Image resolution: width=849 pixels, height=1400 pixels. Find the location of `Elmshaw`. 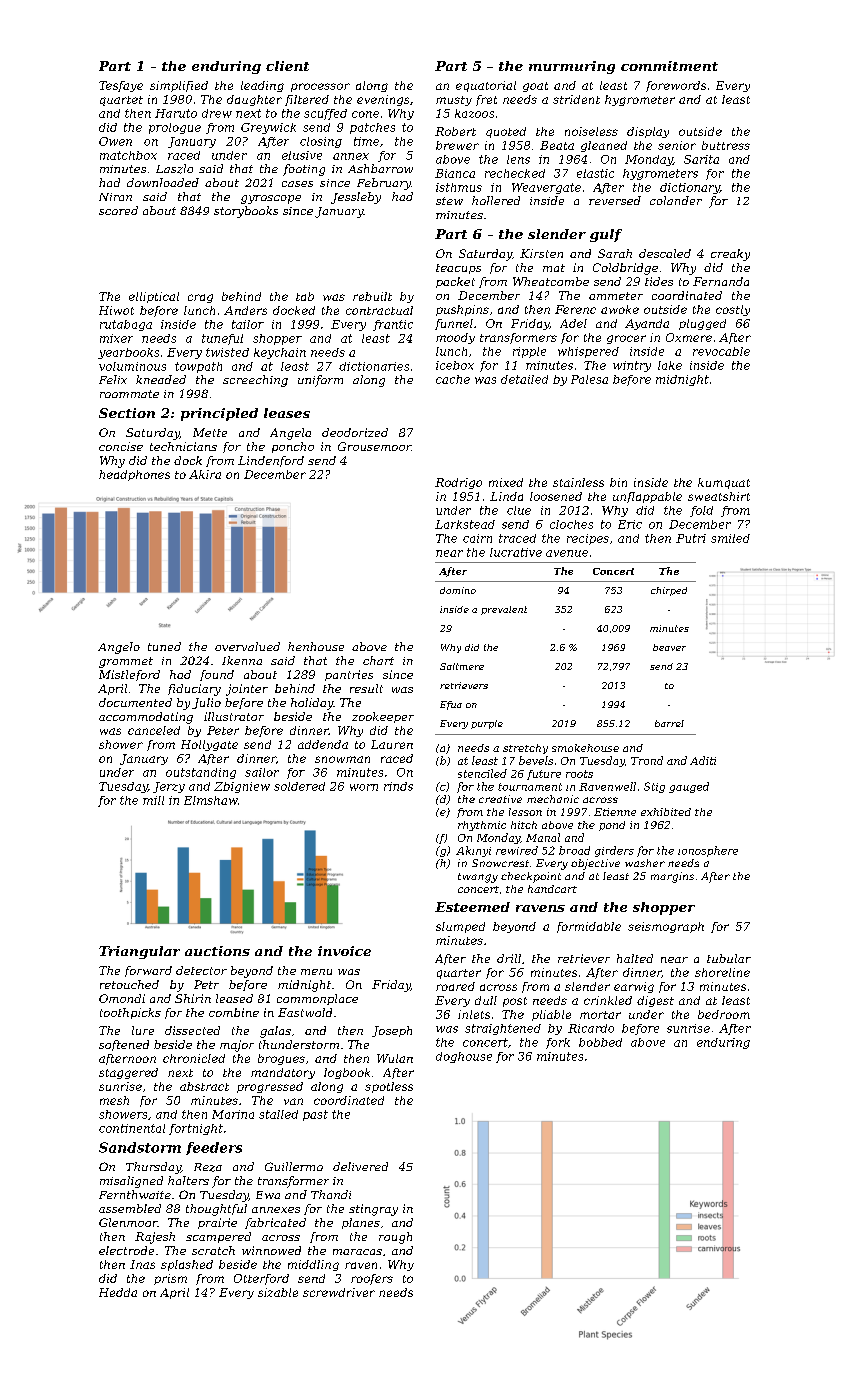

Elmshaw is located at coordinates (211, 800).
